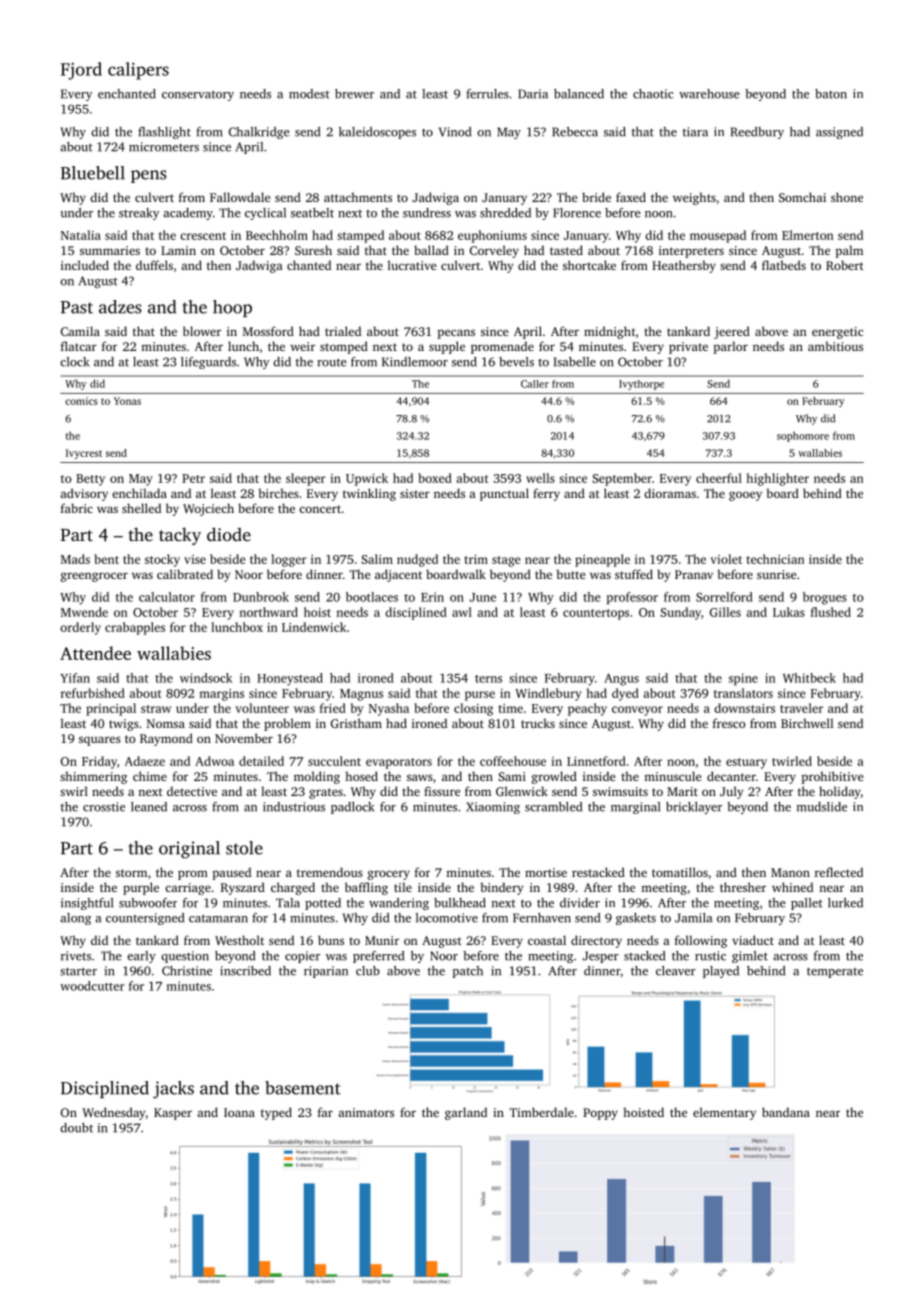 This image has width=924, height=1308. I want to click on temperate, so click(835, 972).
